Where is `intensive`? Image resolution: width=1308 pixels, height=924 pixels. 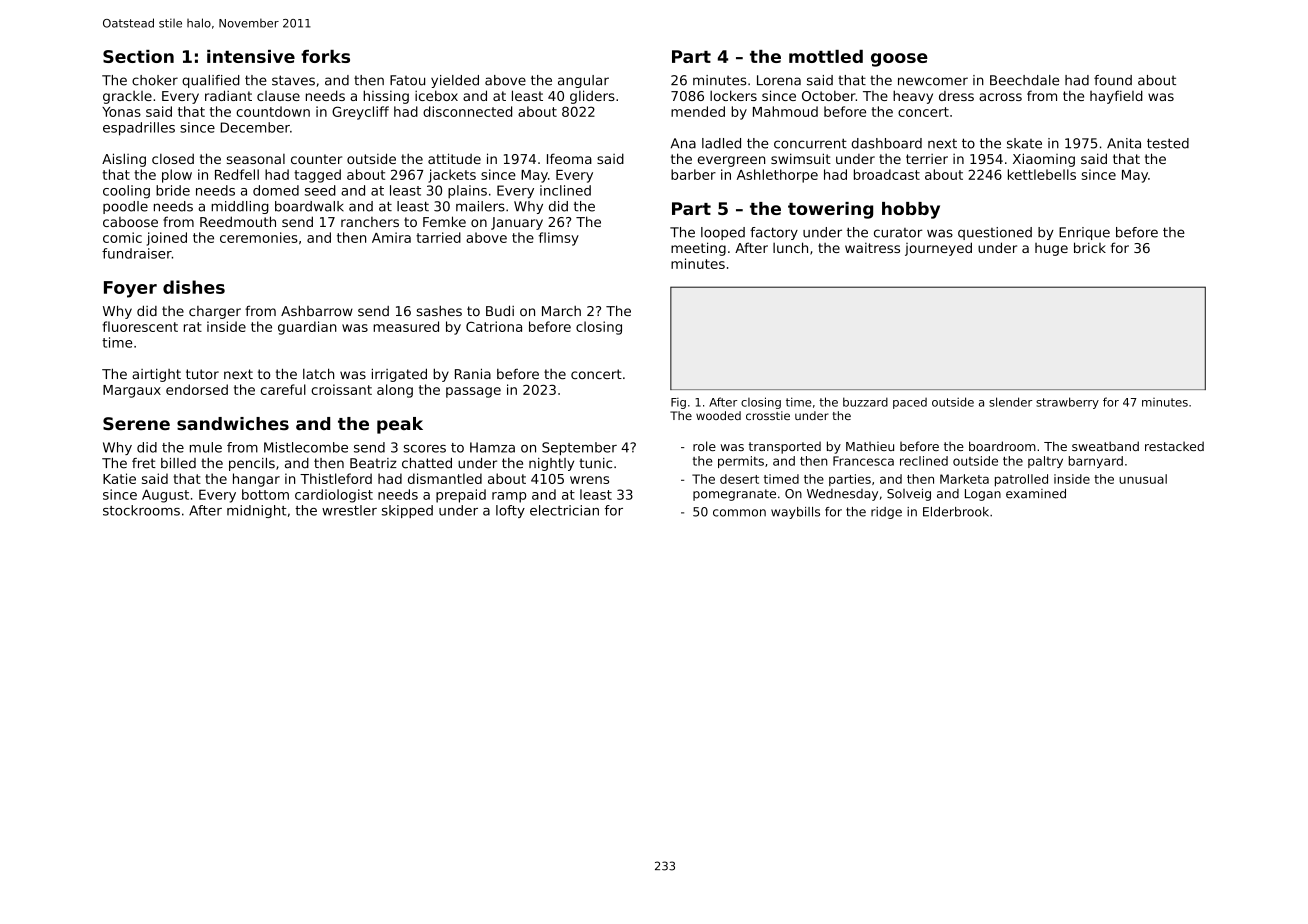 intensive is located at coordinates (251, 56).
